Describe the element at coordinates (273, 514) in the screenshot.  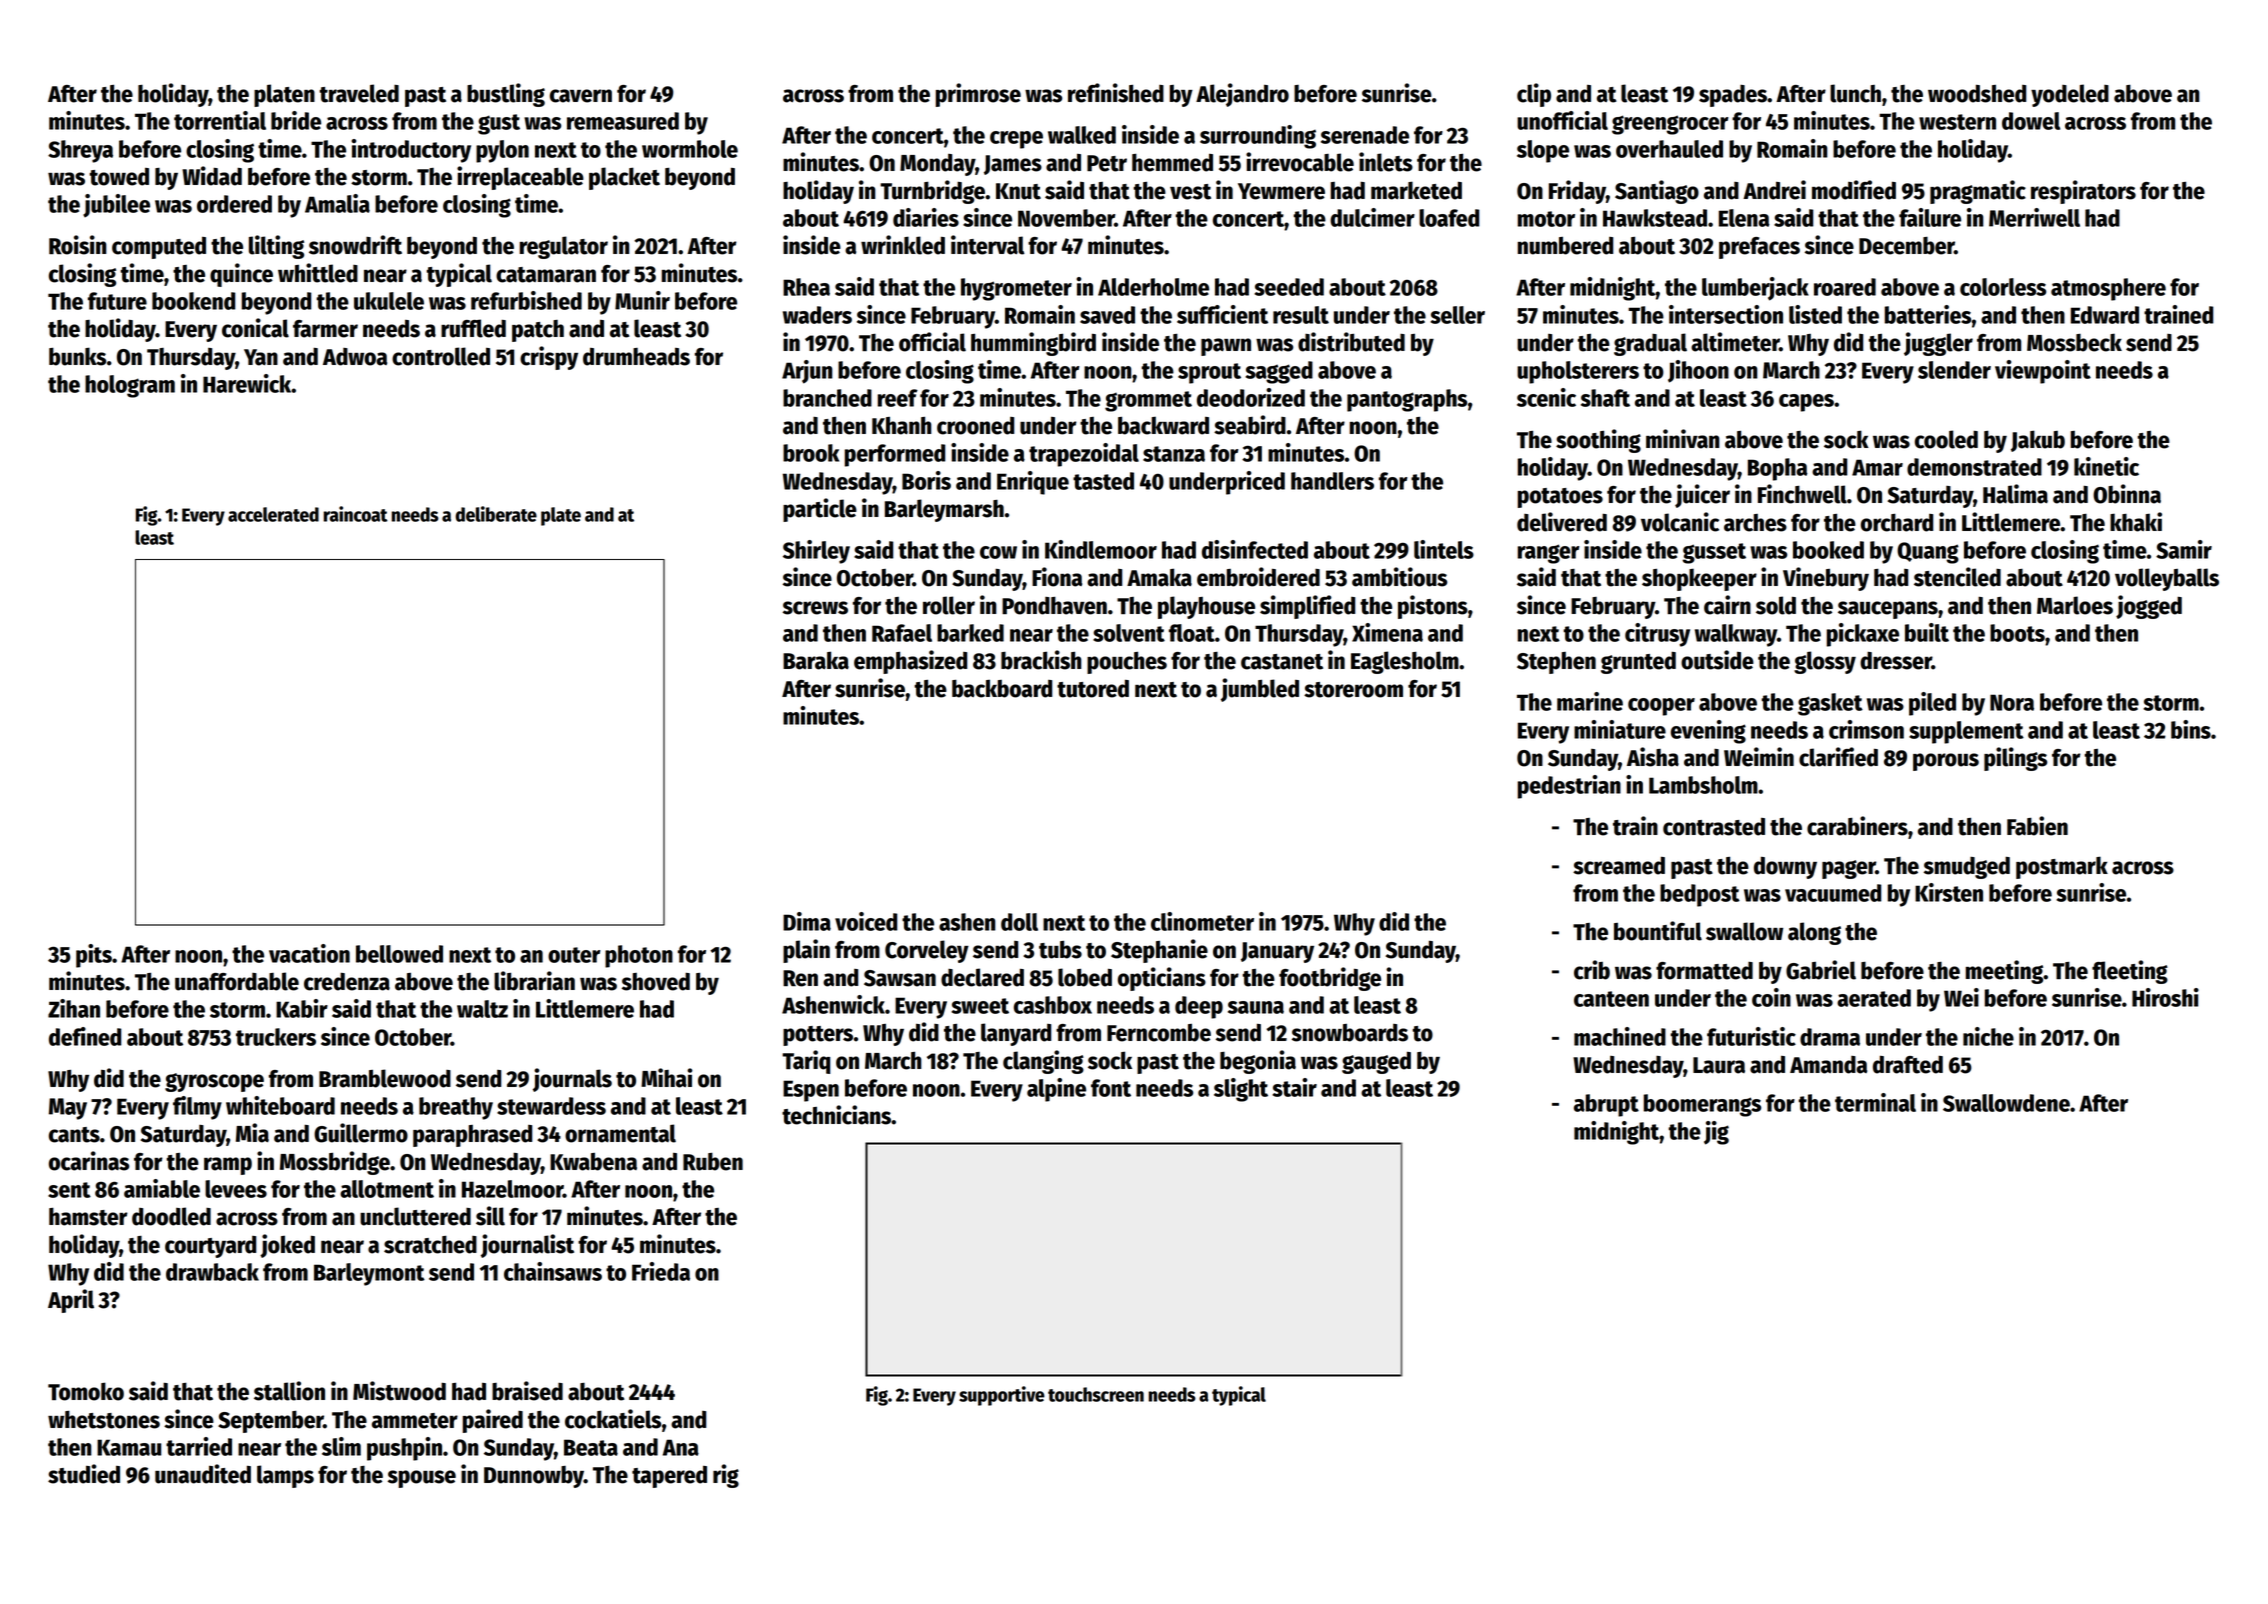
I see `accelerated` at that location.
